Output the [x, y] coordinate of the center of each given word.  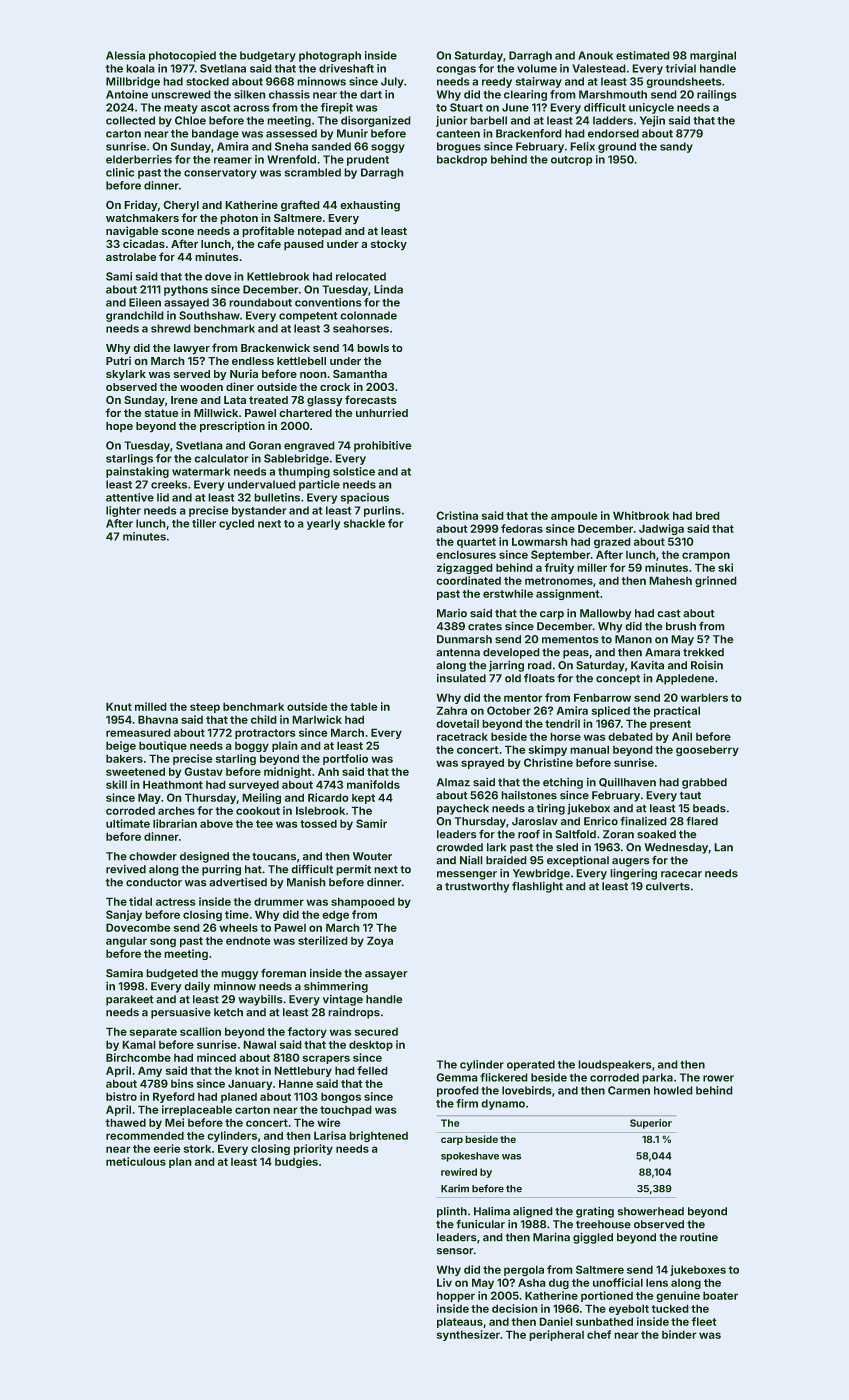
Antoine [127, 94]
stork [197, 1148]
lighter [123, 511]
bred [708, 515]
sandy [676, 147]
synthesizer [468, 1335]
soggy [388, 148]
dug [559, 1284]
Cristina [457, 515]
